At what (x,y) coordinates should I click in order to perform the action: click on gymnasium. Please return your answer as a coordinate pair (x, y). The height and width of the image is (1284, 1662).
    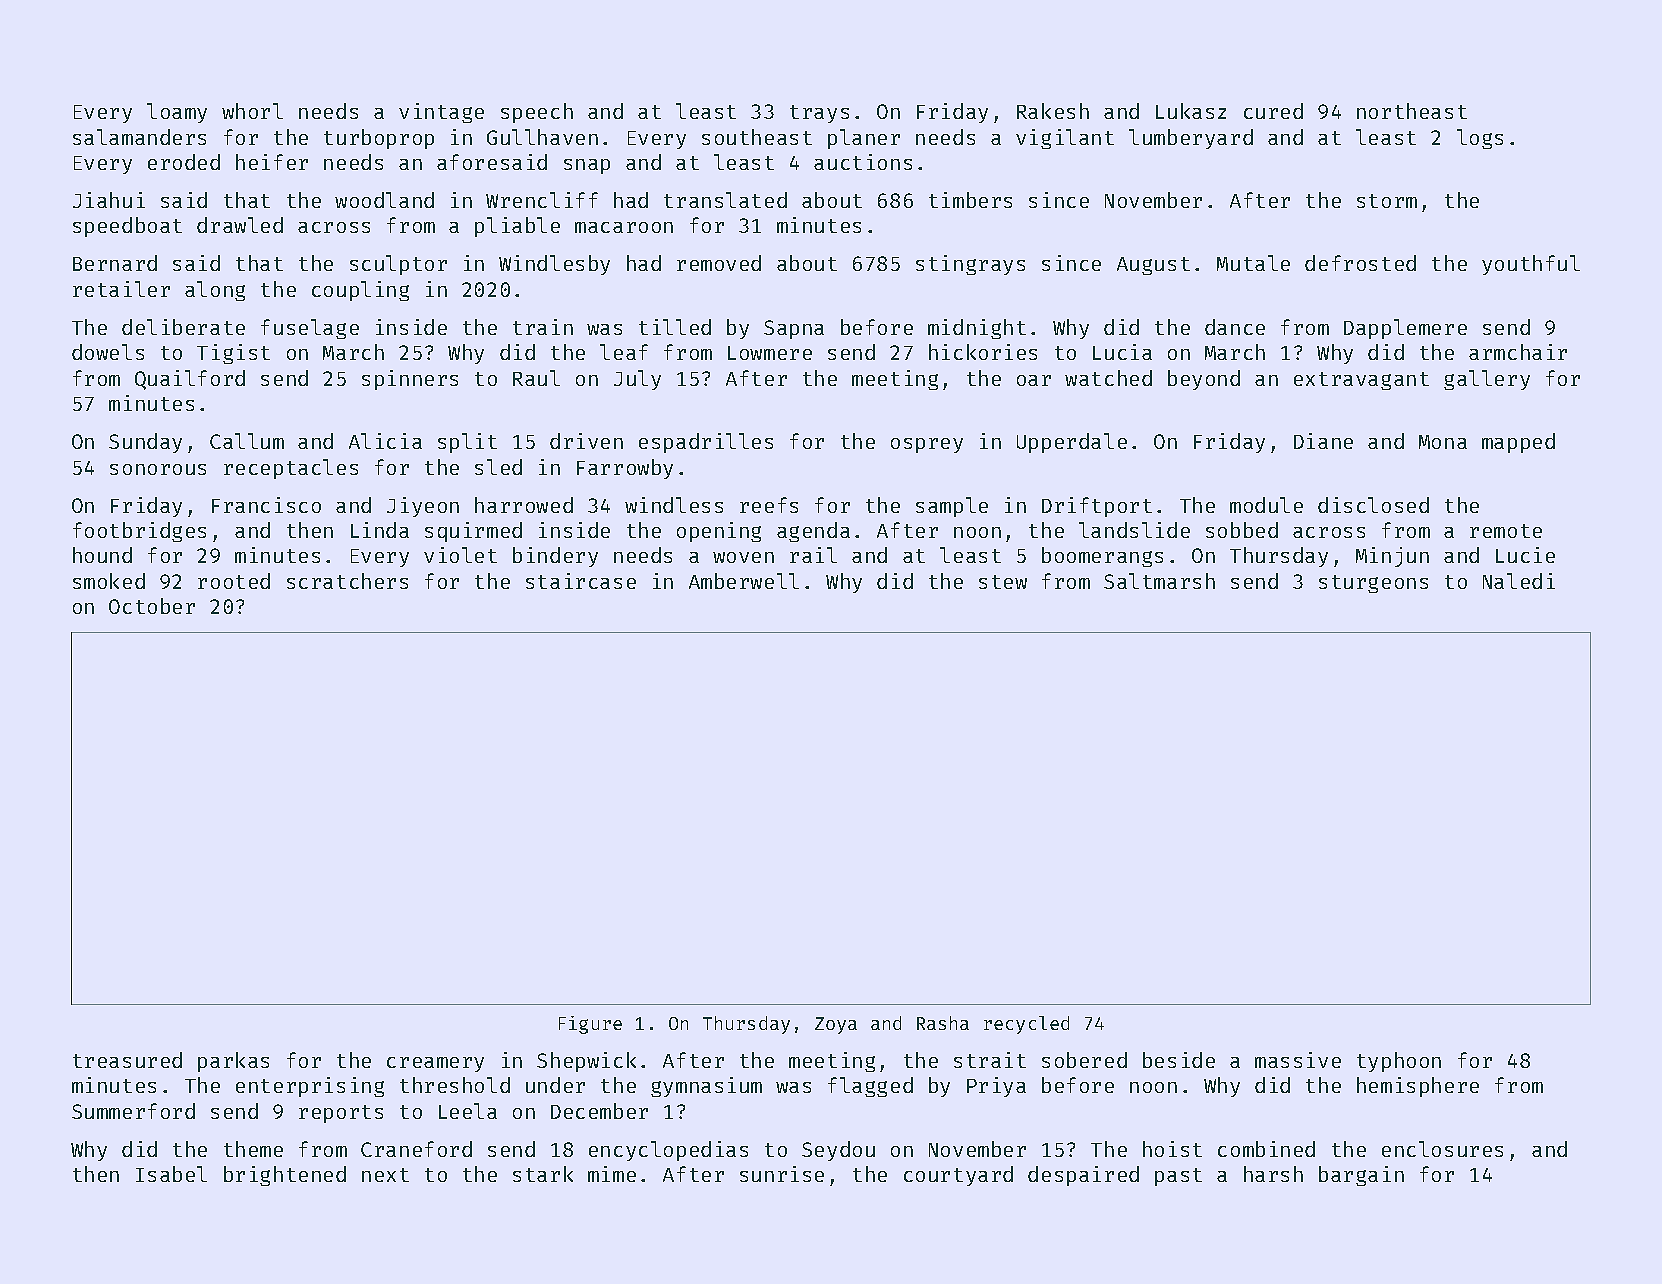
    Looking at the image, I should click on (706, 1087).
